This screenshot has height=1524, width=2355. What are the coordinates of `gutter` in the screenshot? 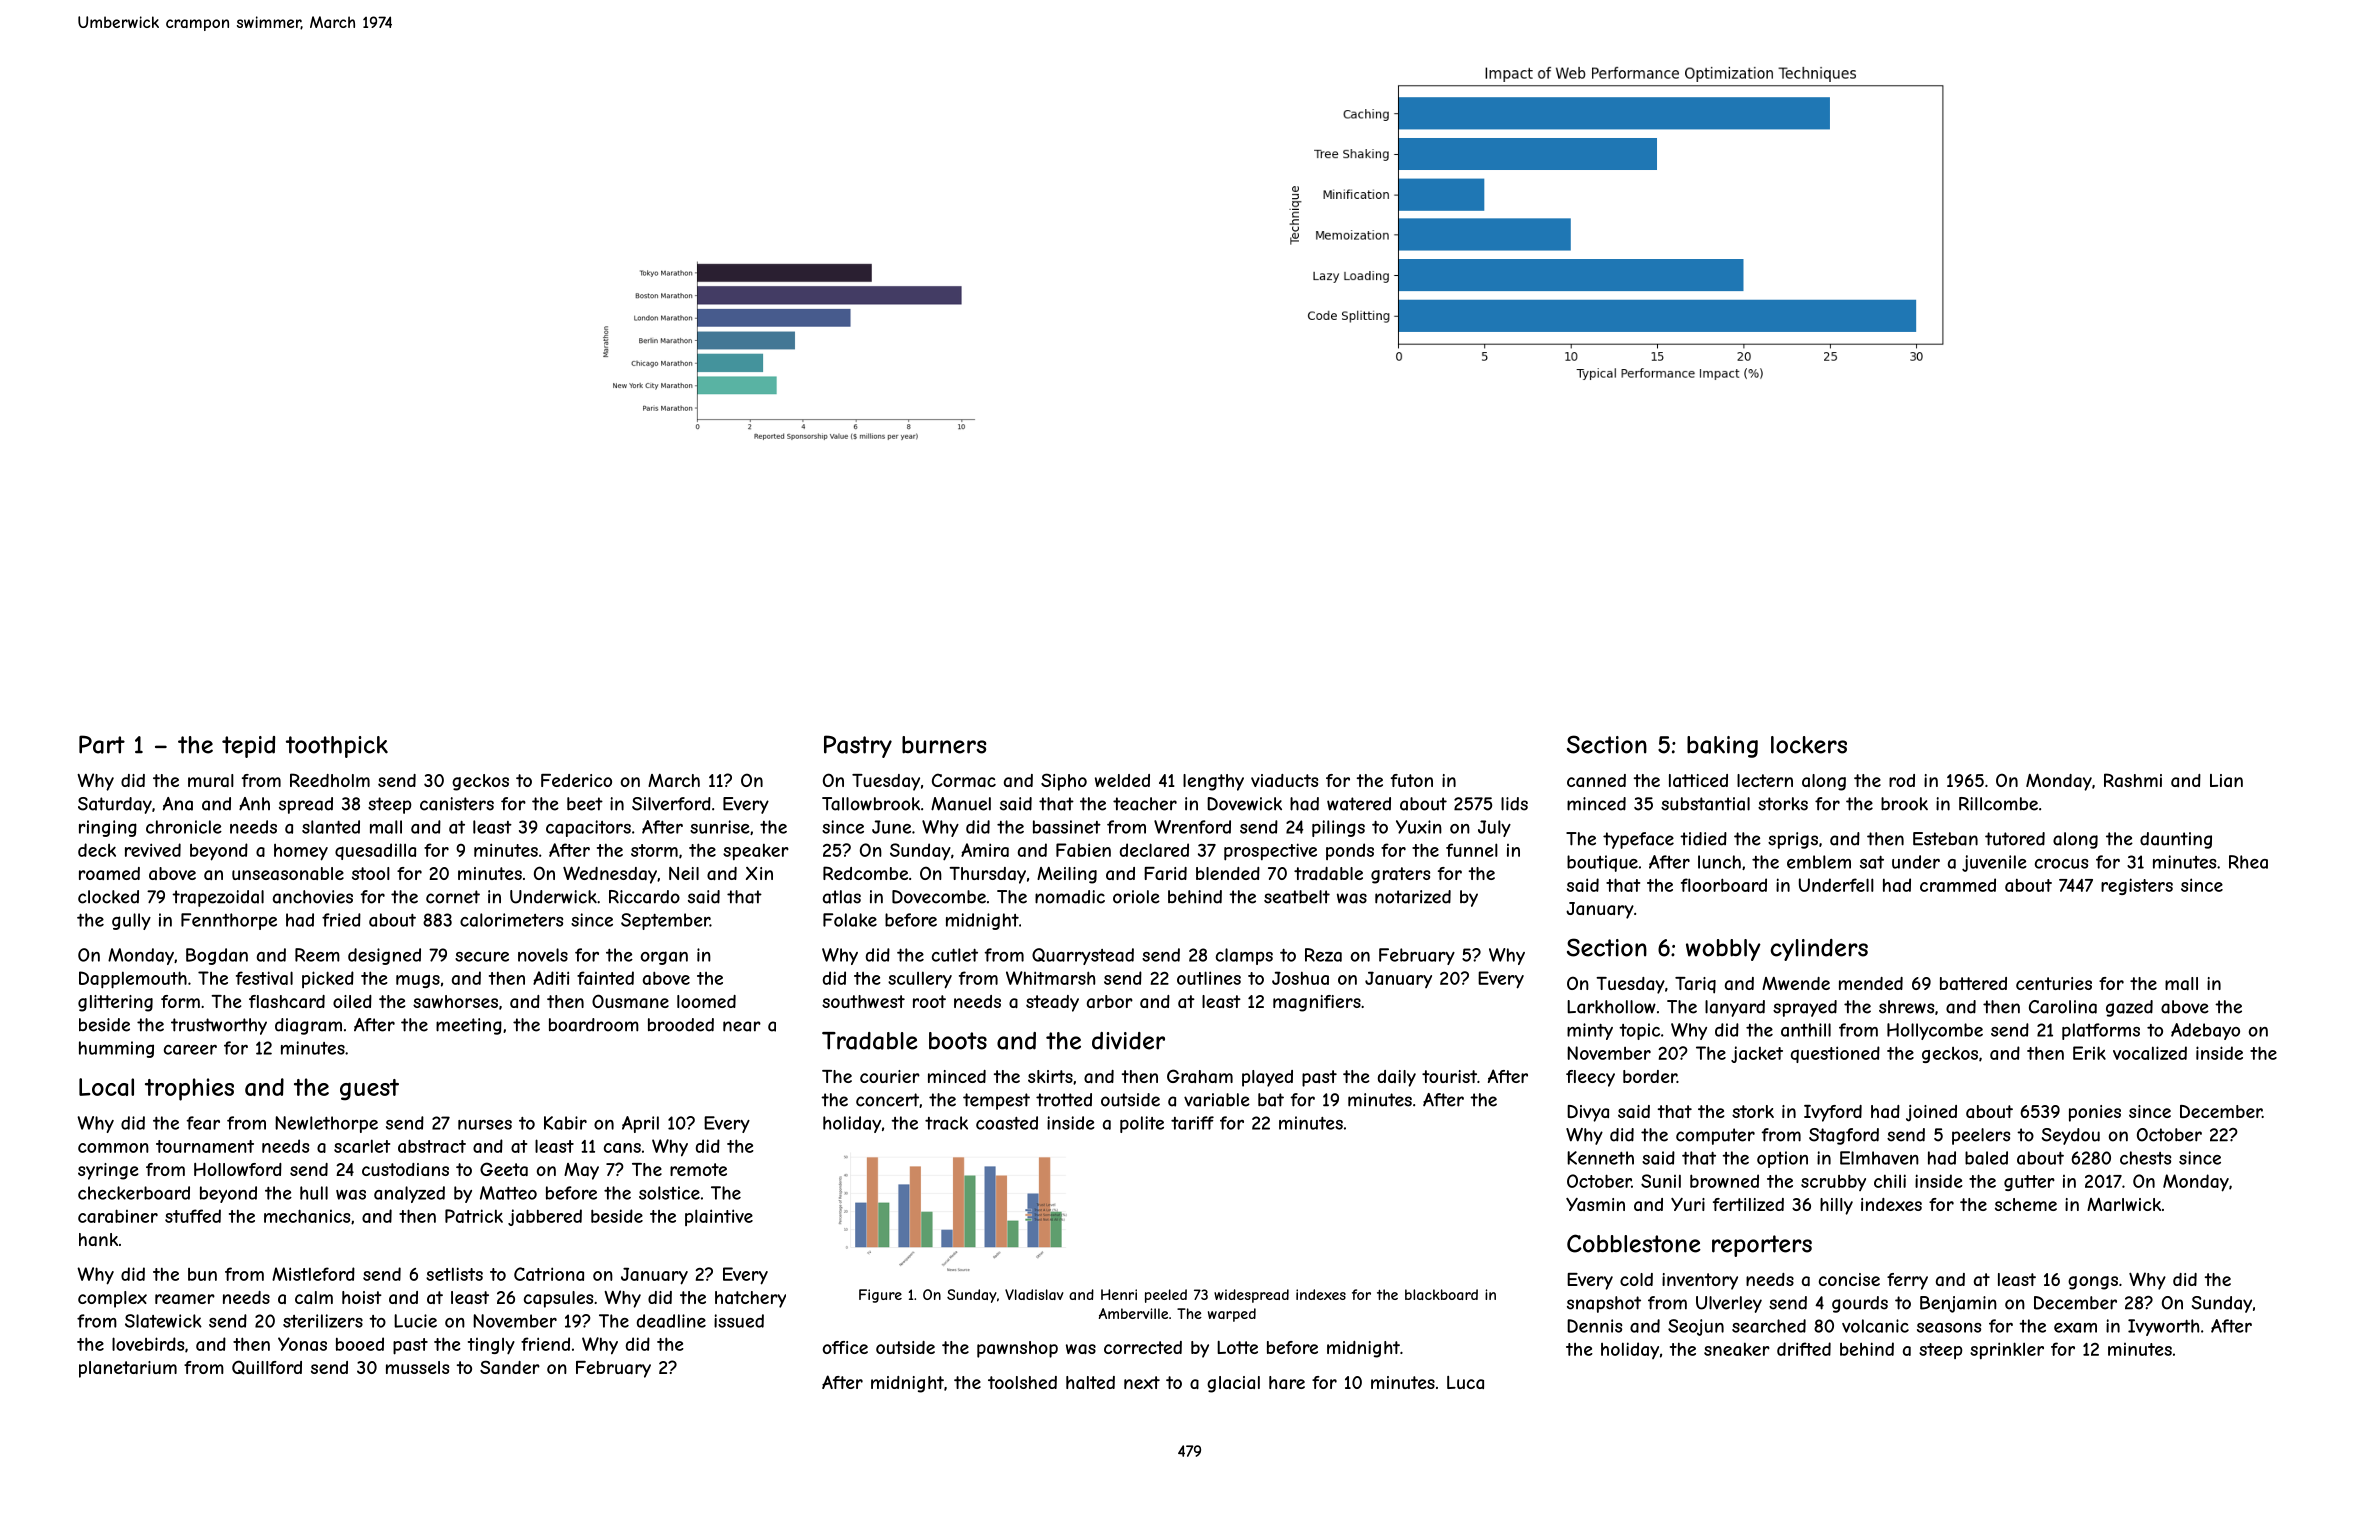 It's located at (2029, 1183).
